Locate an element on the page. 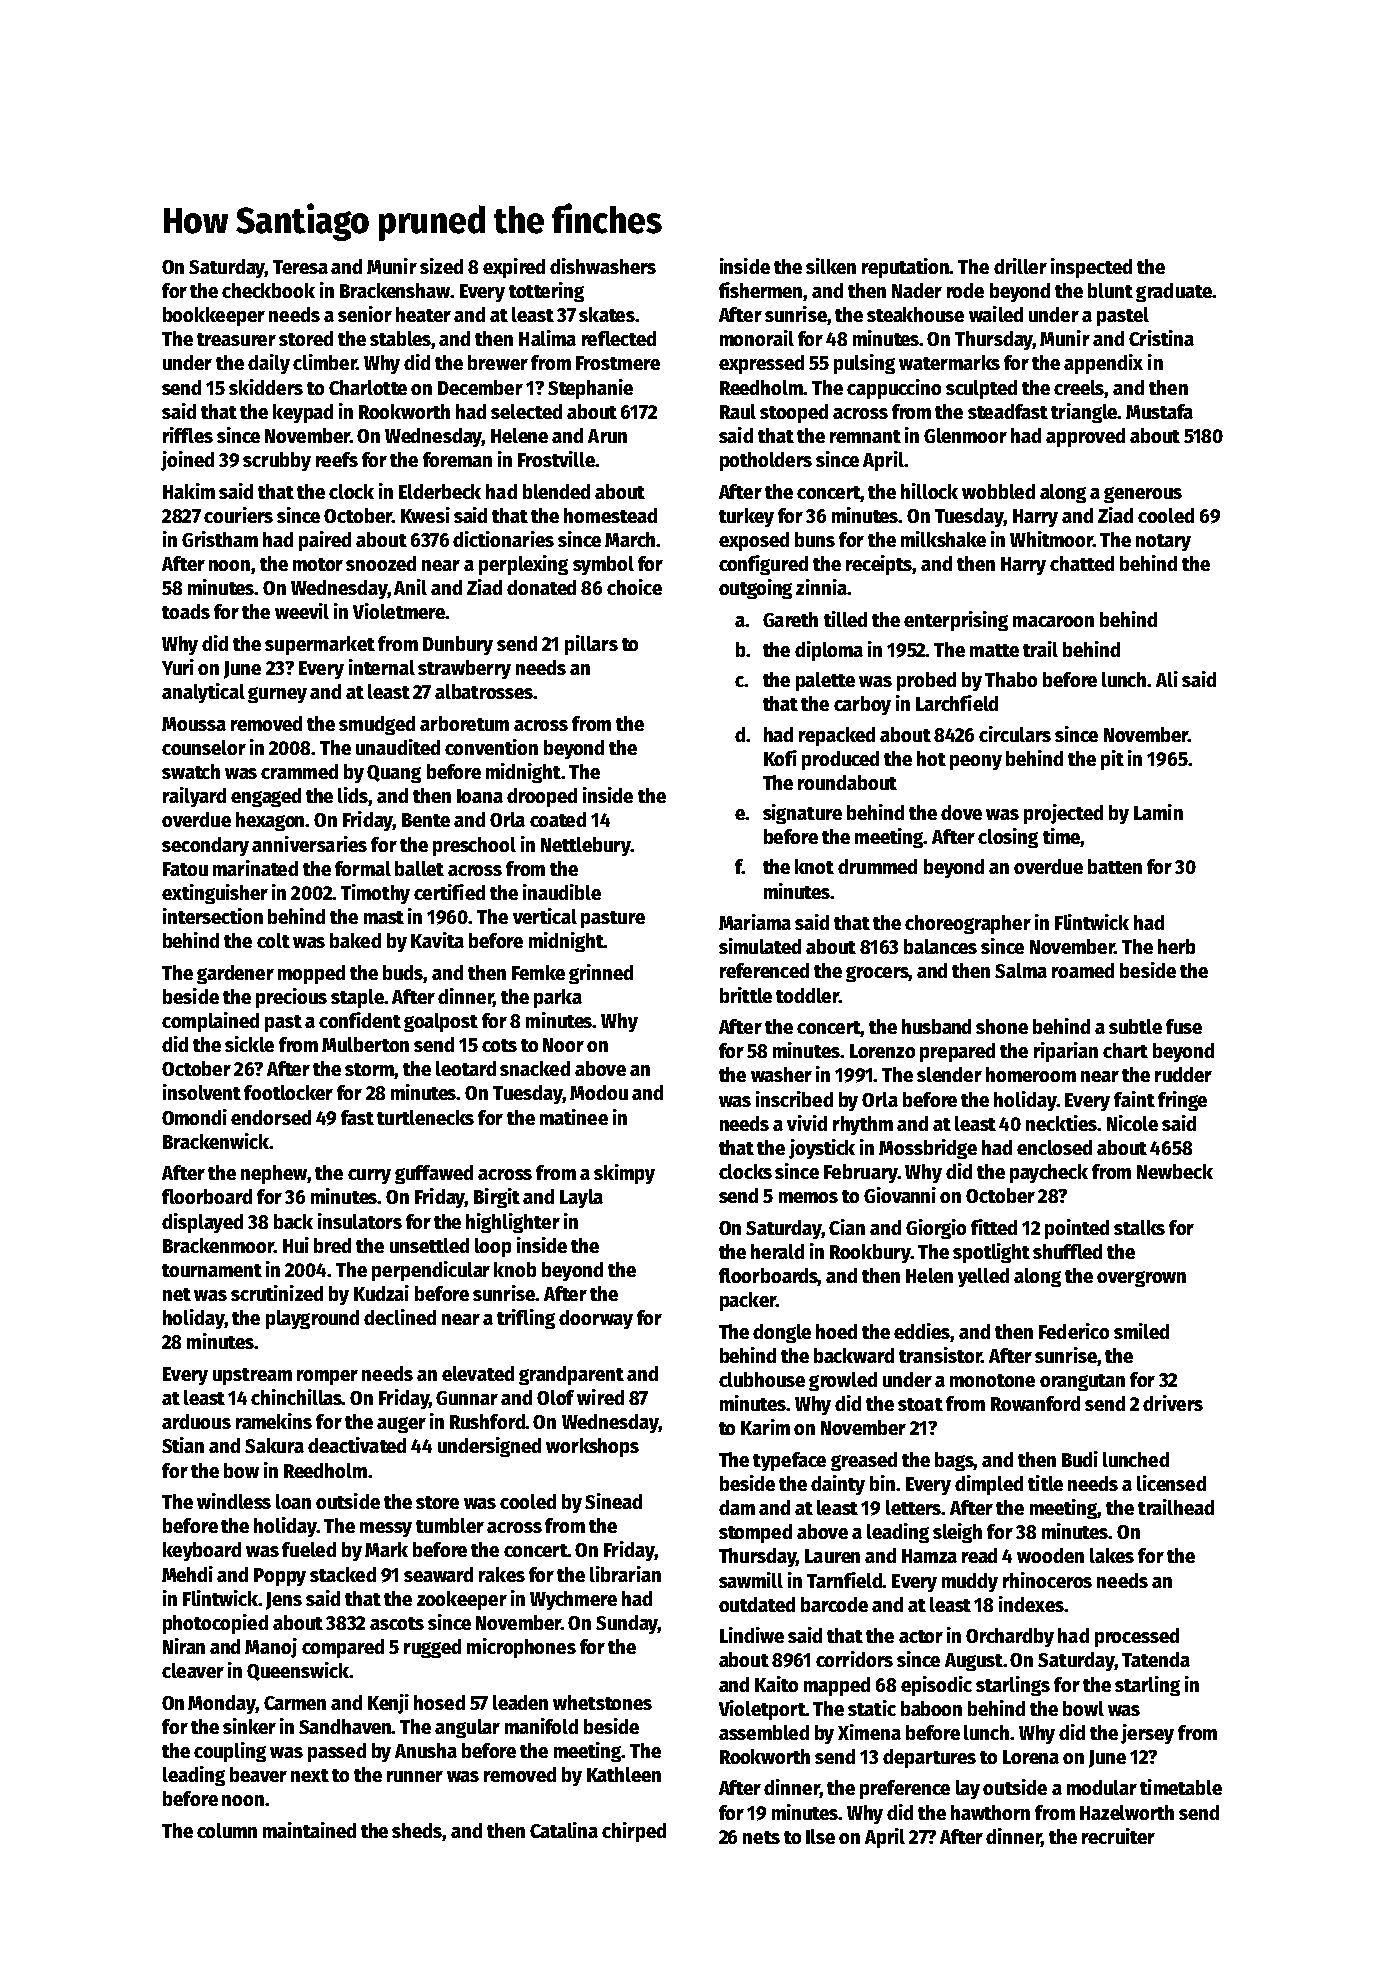  inspected is located at coordinates (1091, 268).
